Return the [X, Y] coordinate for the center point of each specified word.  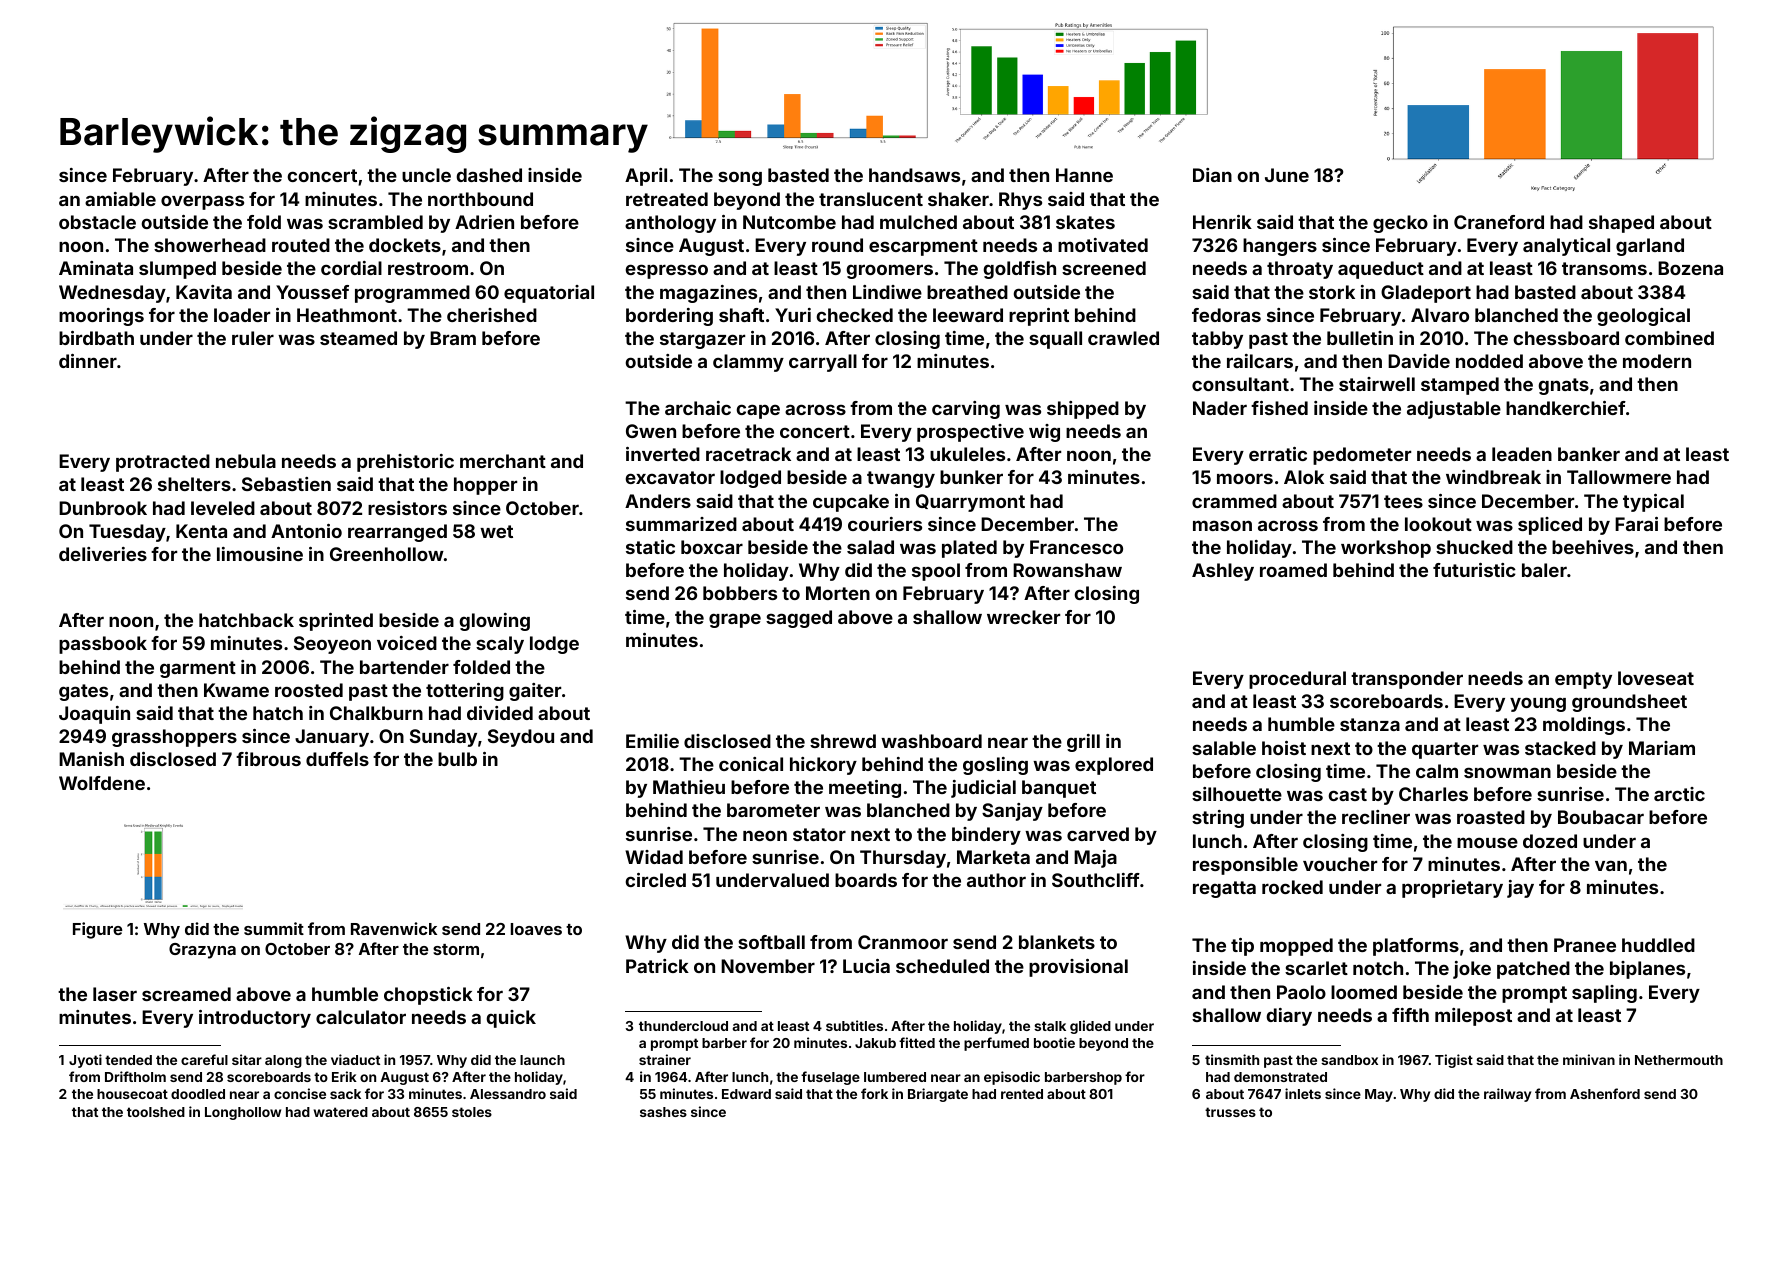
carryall [823, 363]
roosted [309, 690]
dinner [88, 361]
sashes [663, 1112]
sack [345, 1094]
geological [1643, 317]
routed [301, 245]
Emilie [652, 741]
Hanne [1084, 175]
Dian [1212, 175]
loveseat [1656, 678]
